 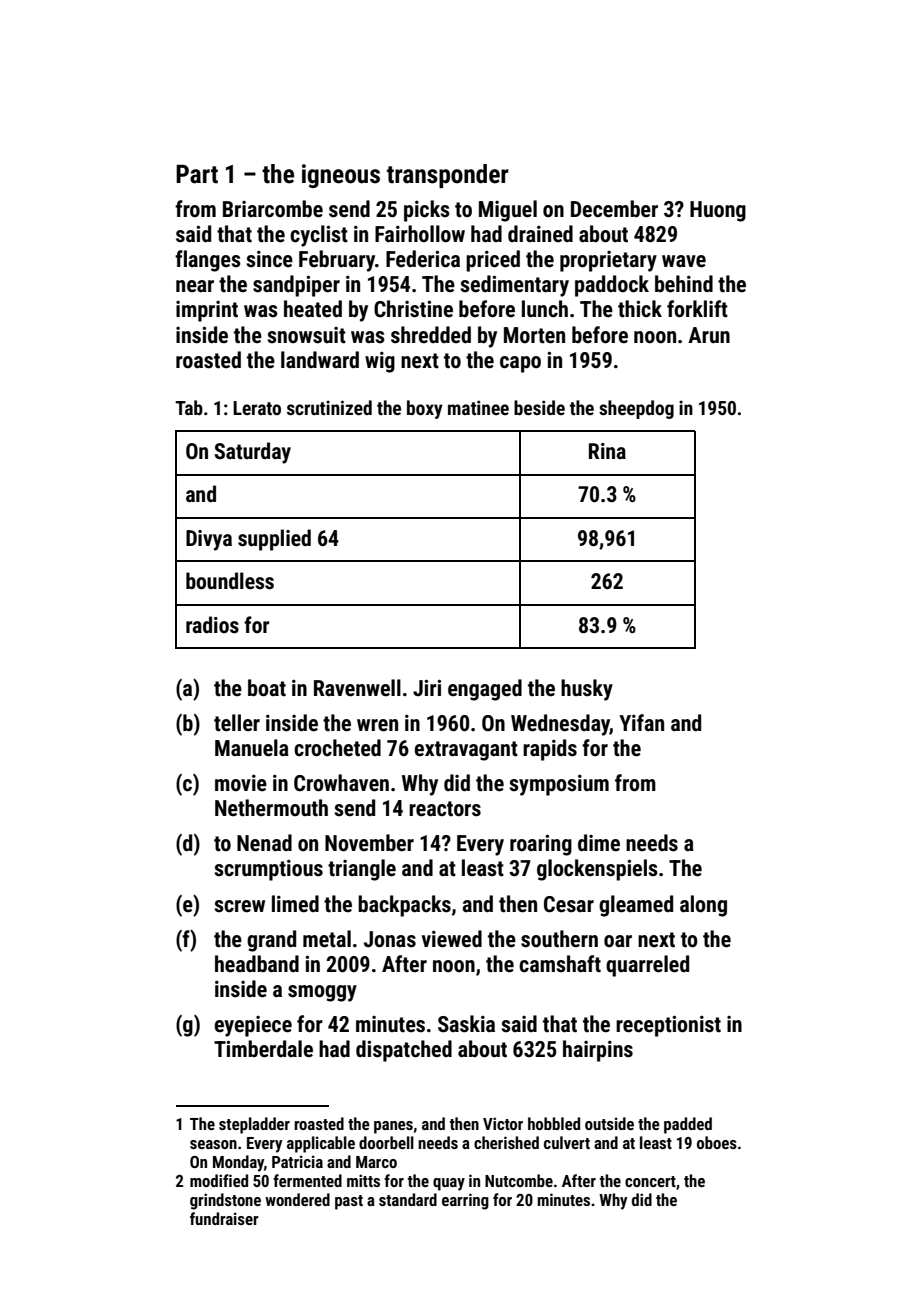 What do you see at coordinates (269, 259) in the screenshot?
I see `since` at bounding box center [269, 259].
